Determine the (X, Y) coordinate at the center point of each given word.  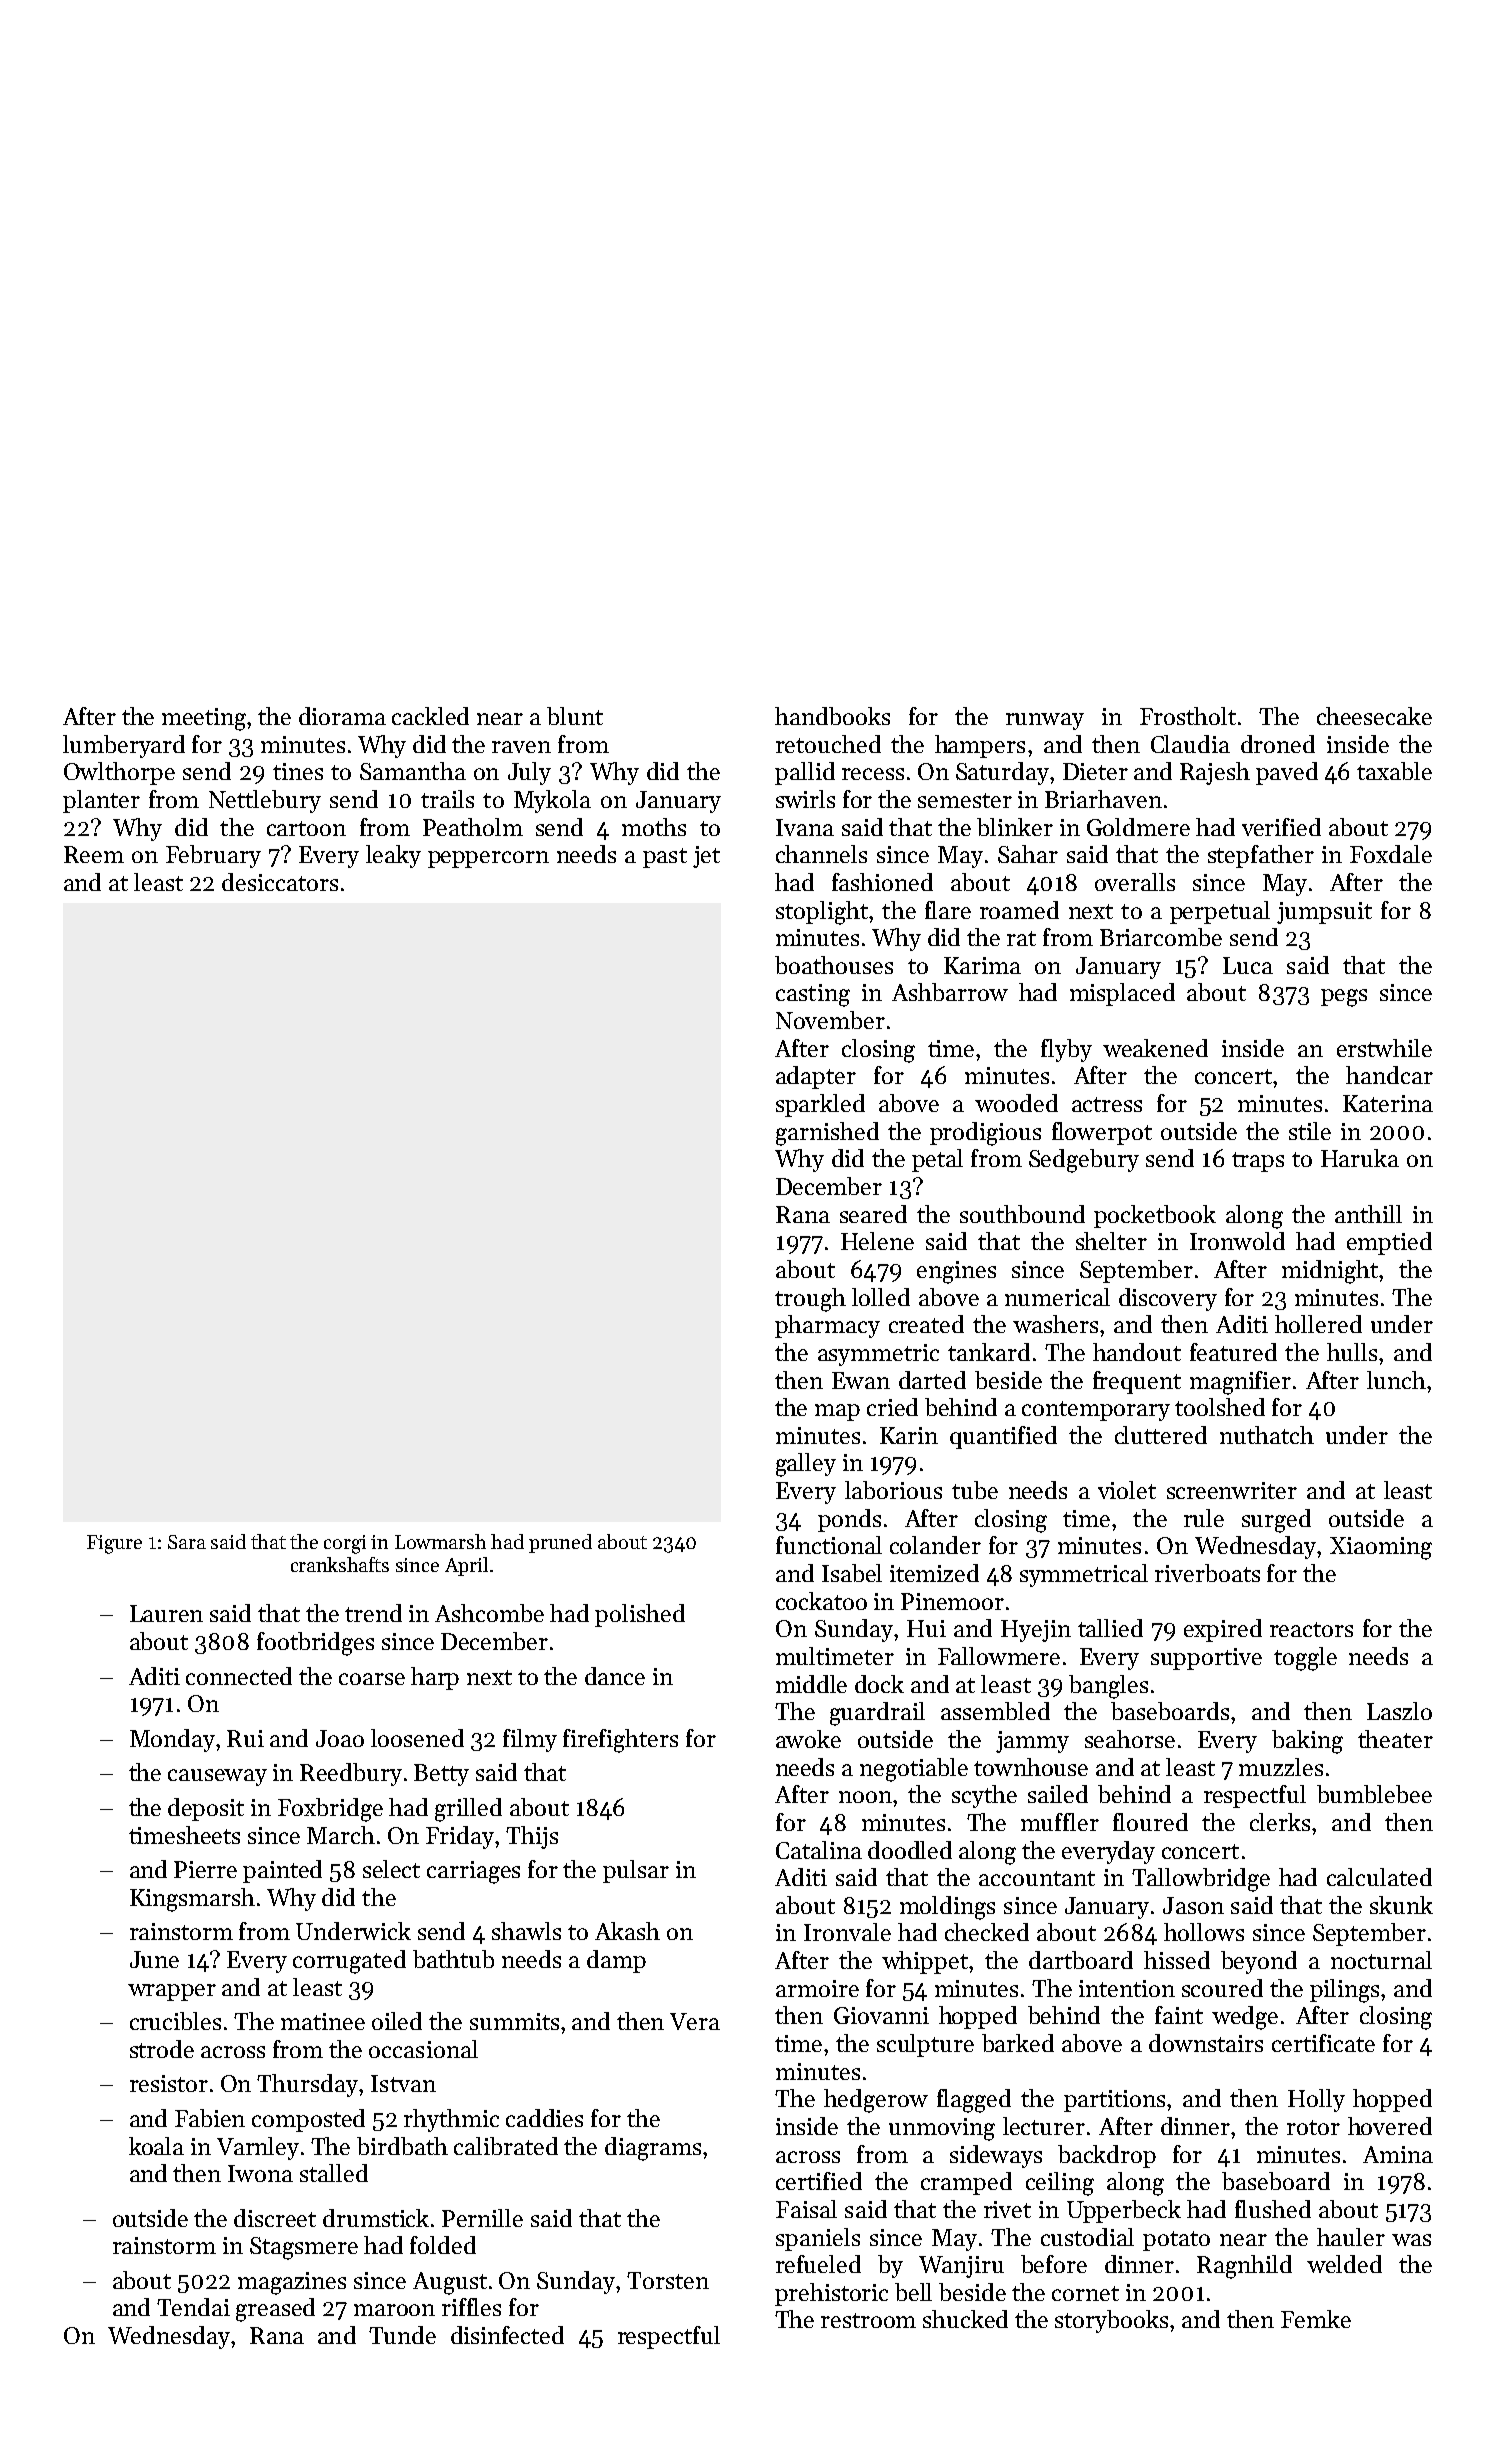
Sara (187, 1542)
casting (813, 995)
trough (810, 1300)
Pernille (482, 2218)
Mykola (552, 801)
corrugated (349, 1962)
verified (1281, 827)
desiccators (280, 882)
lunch (1396, 1380)
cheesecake (1374, 716)
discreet (275, 2218)
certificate (1323, 2043)
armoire (817, 1988)
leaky (393, 856)
